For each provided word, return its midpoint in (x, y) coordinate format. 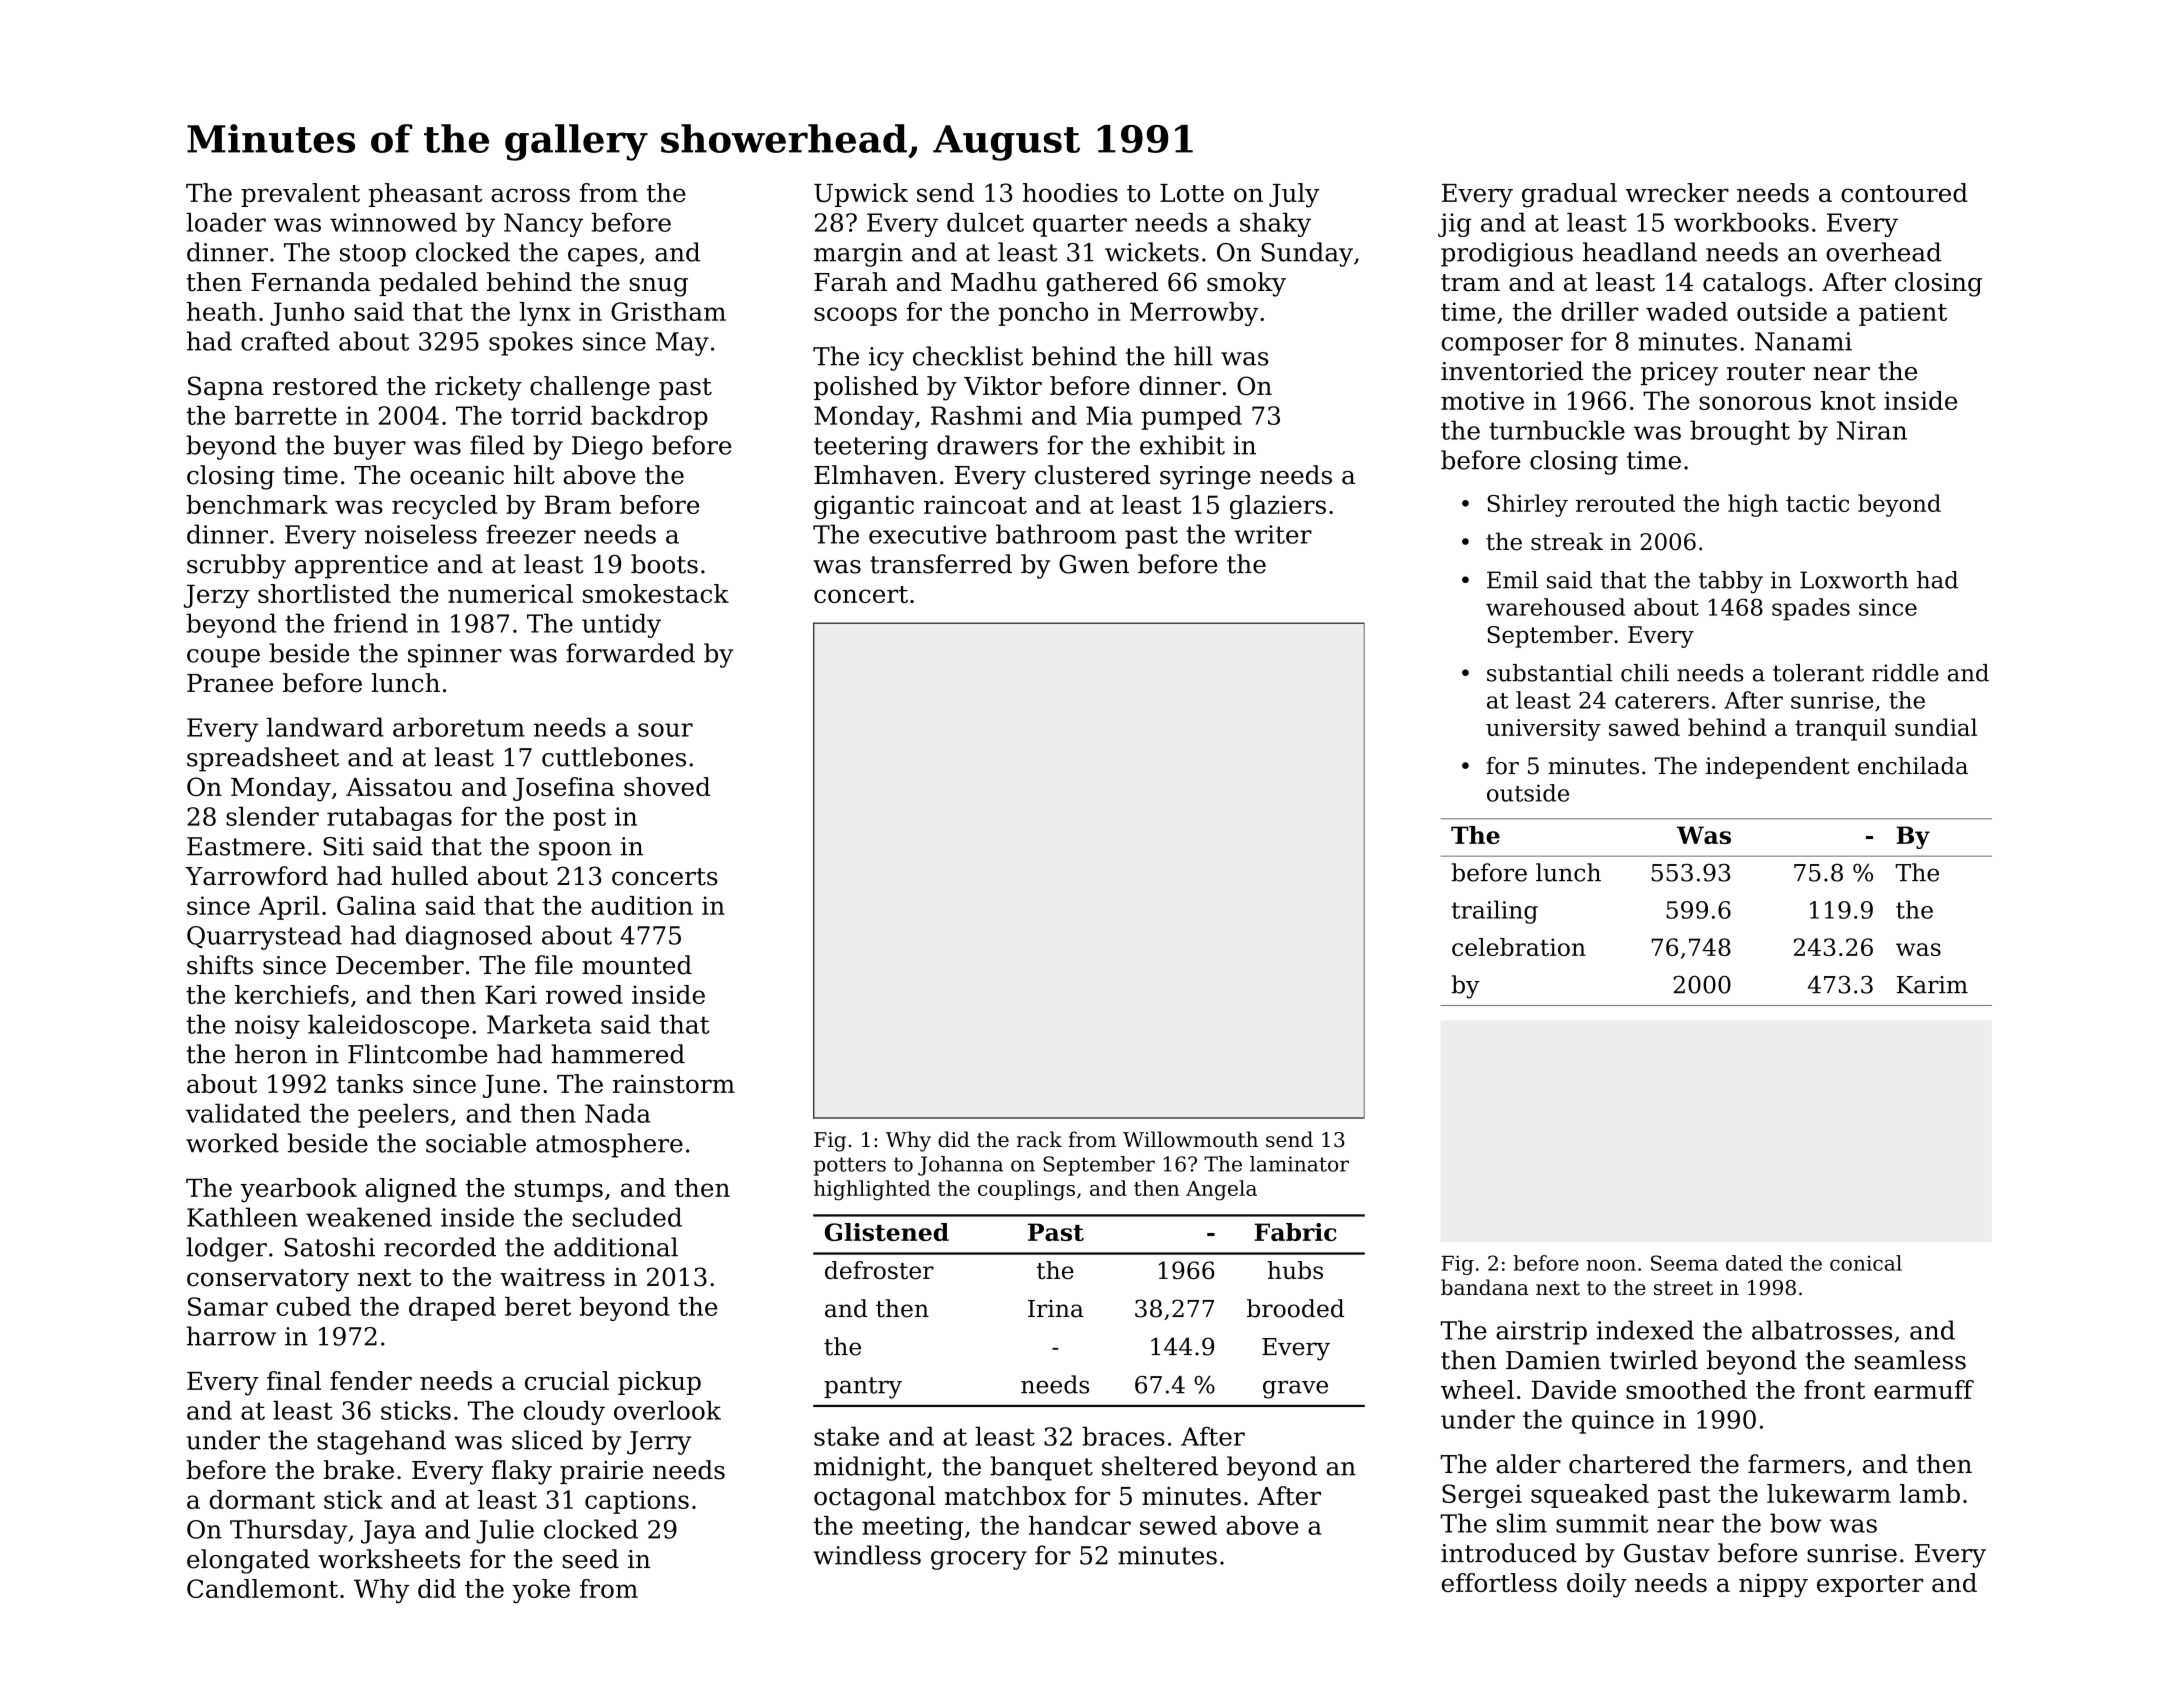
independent (1778, 768)
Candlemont (262, 1588)
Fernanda (311, 282)
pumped (1191, 418)
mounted (637, 965)
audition (642, 905)
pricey (1679, 374)
